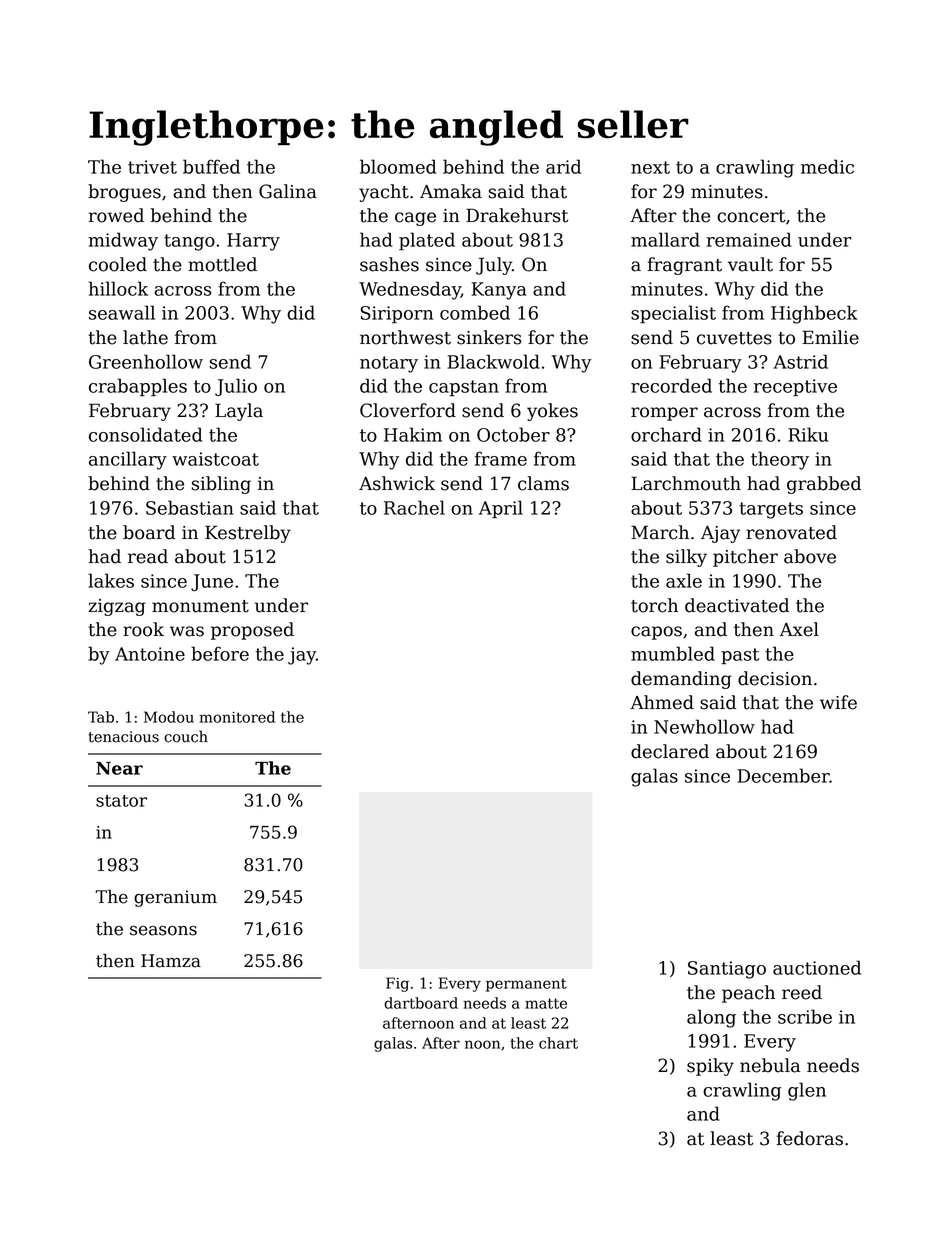 The image size is (952, 1233). What do you see at coordinates (810, 556) in the screenshot?
I see `above` at bounding box center [810, 556].
